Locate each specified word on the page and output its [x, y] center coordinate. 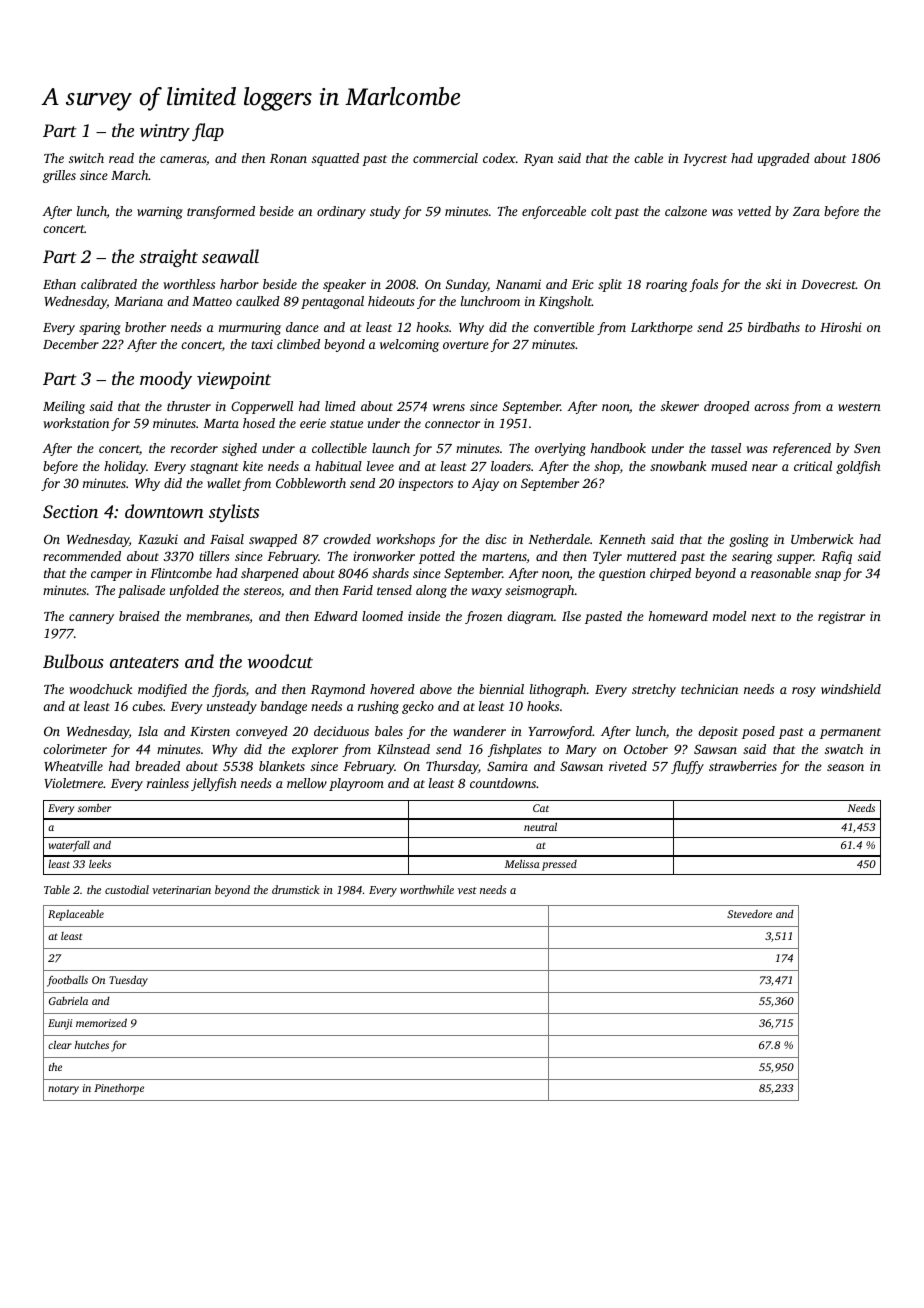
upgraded [784, 159]
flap [208, 132]
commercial [445, 158]
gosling [749, 540]
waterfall [69, 846]
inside [424, 616]
